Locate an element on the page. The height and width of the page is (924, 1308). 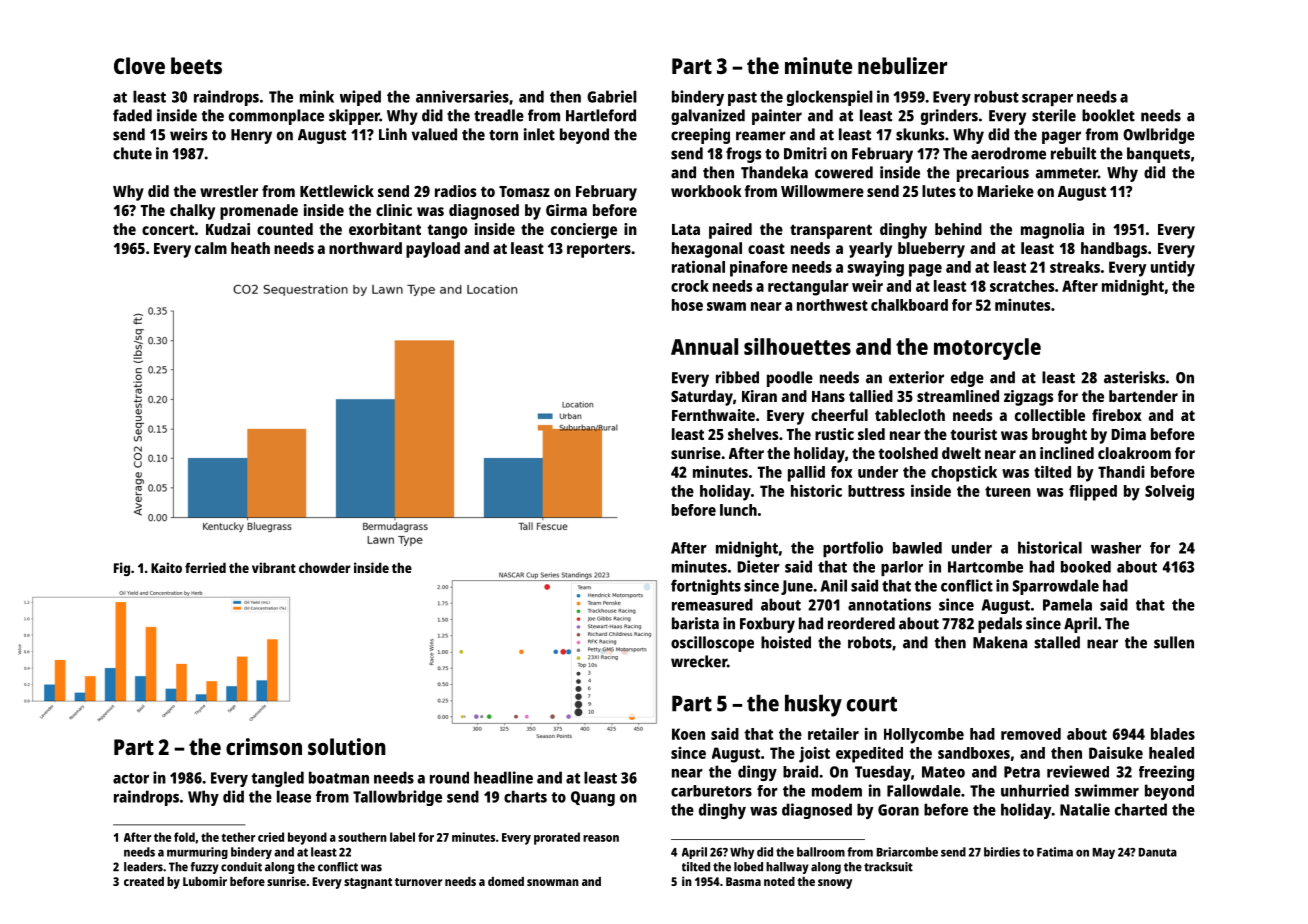
buttress is located at coordinates (876, 491).
